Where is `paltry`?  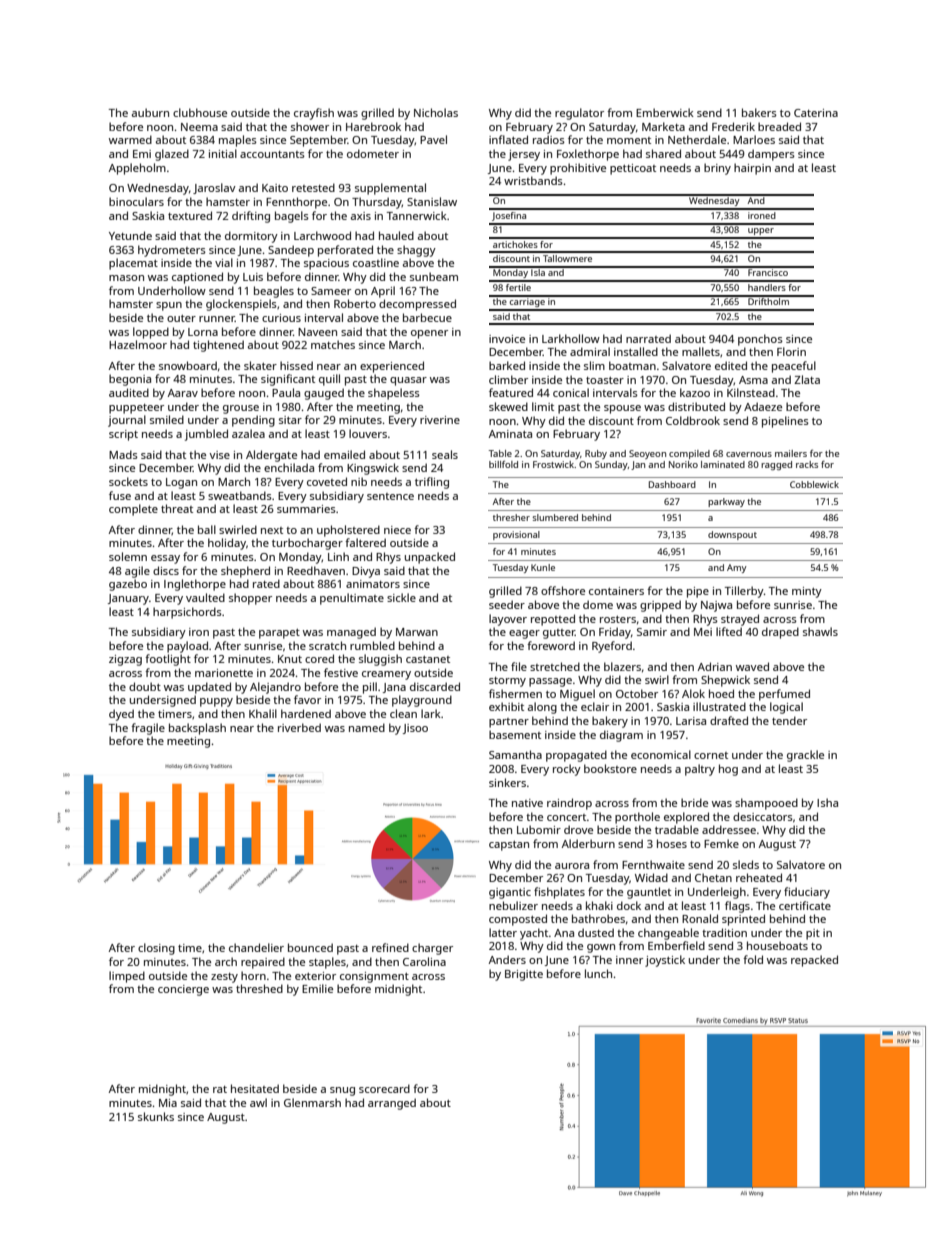 paltry is located at coordinates (700, 770).
